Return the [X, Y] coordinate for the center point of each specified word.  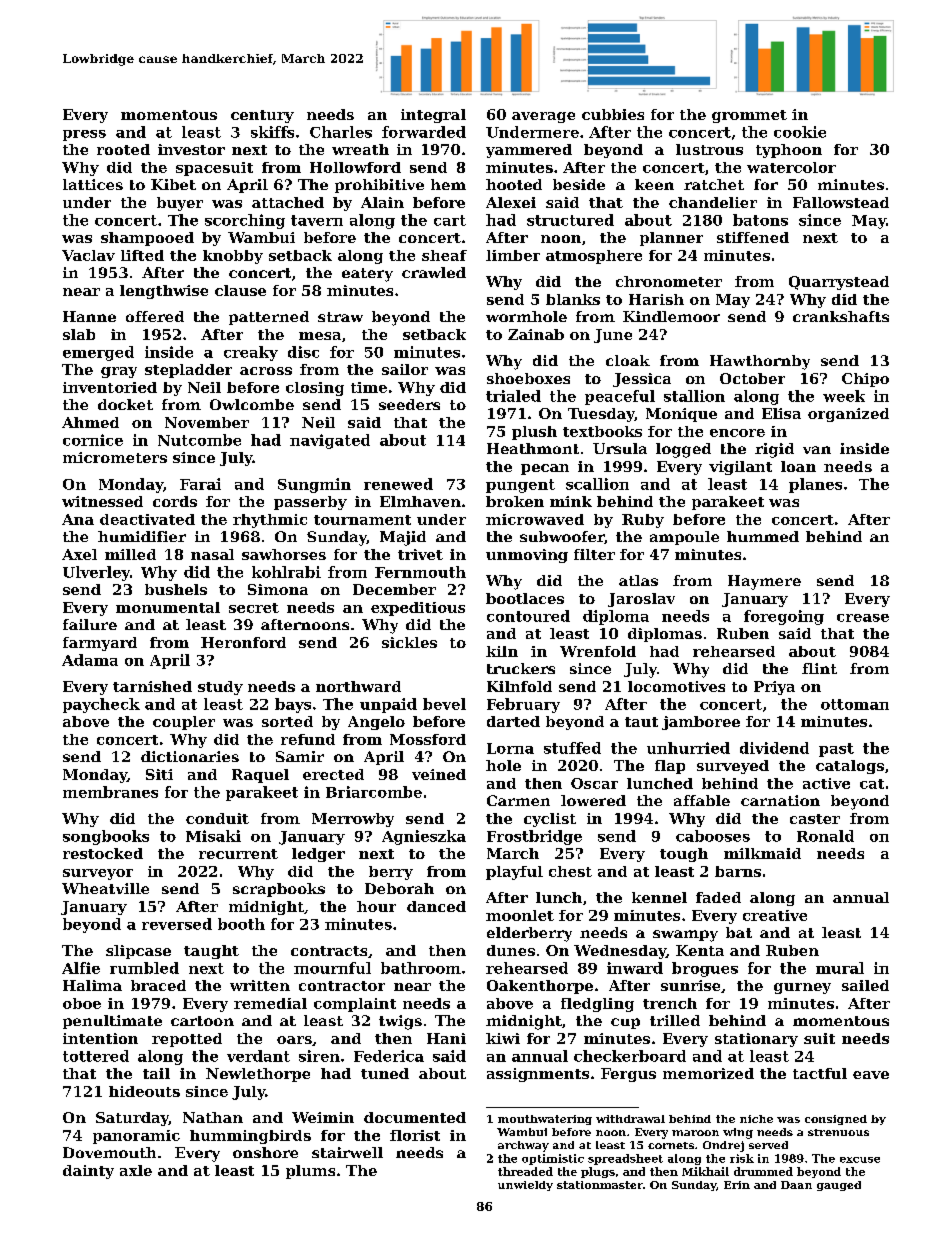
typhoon [789, 151]
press [84, 135]
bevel [444, 704]
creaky [251, 353]
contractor [342, 986]
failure [90, 624]
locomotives [676, 686]
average [543, 117]
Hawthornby [760, 362]
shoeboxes [528, 378]
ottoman [855, 704]
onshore [265, 1152]
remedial [270, 1003]
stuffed [572, 748]
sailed [865, 985]
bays [293, 705]
